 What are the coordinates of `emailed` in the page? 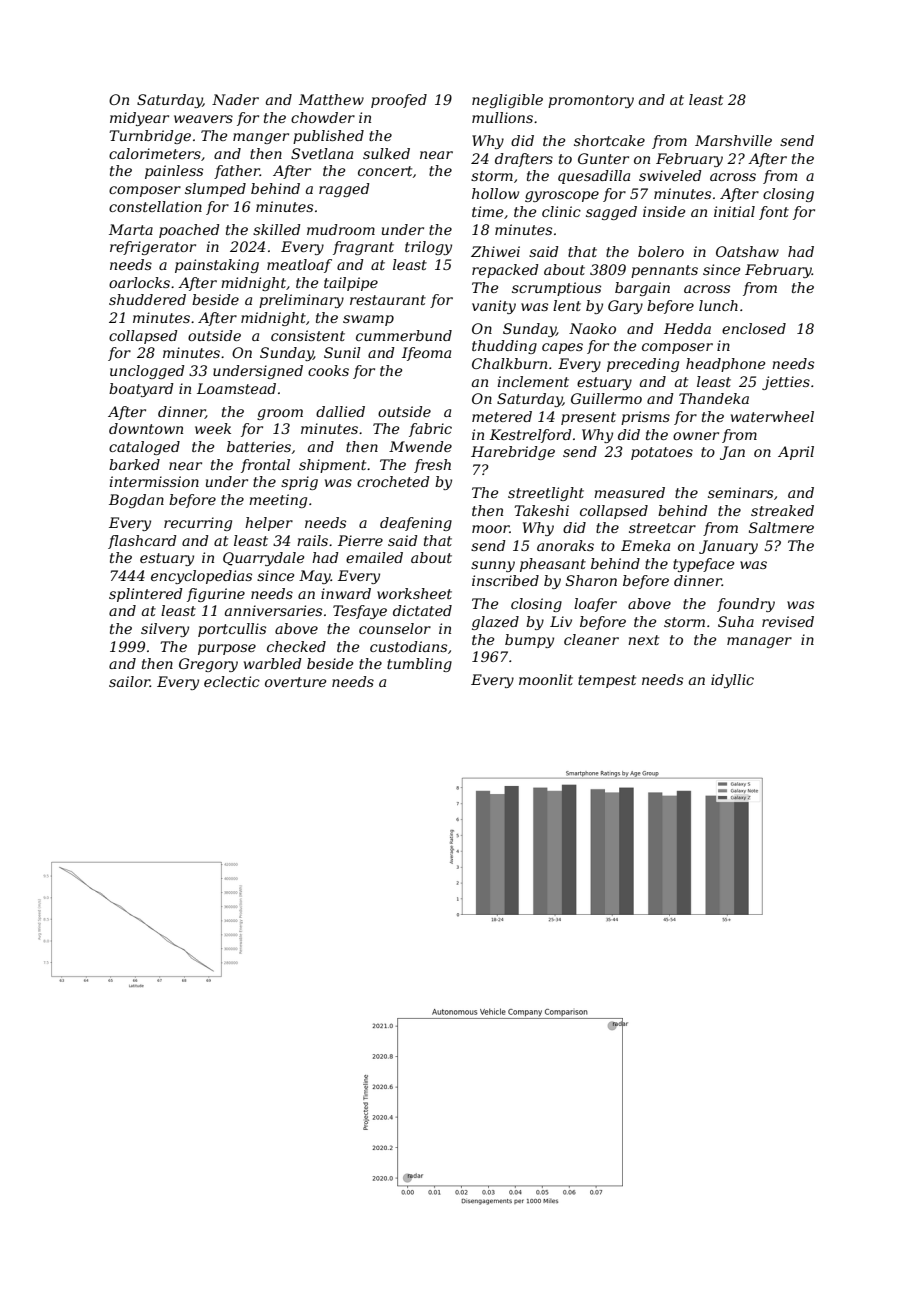 It's located at (374, 557).
